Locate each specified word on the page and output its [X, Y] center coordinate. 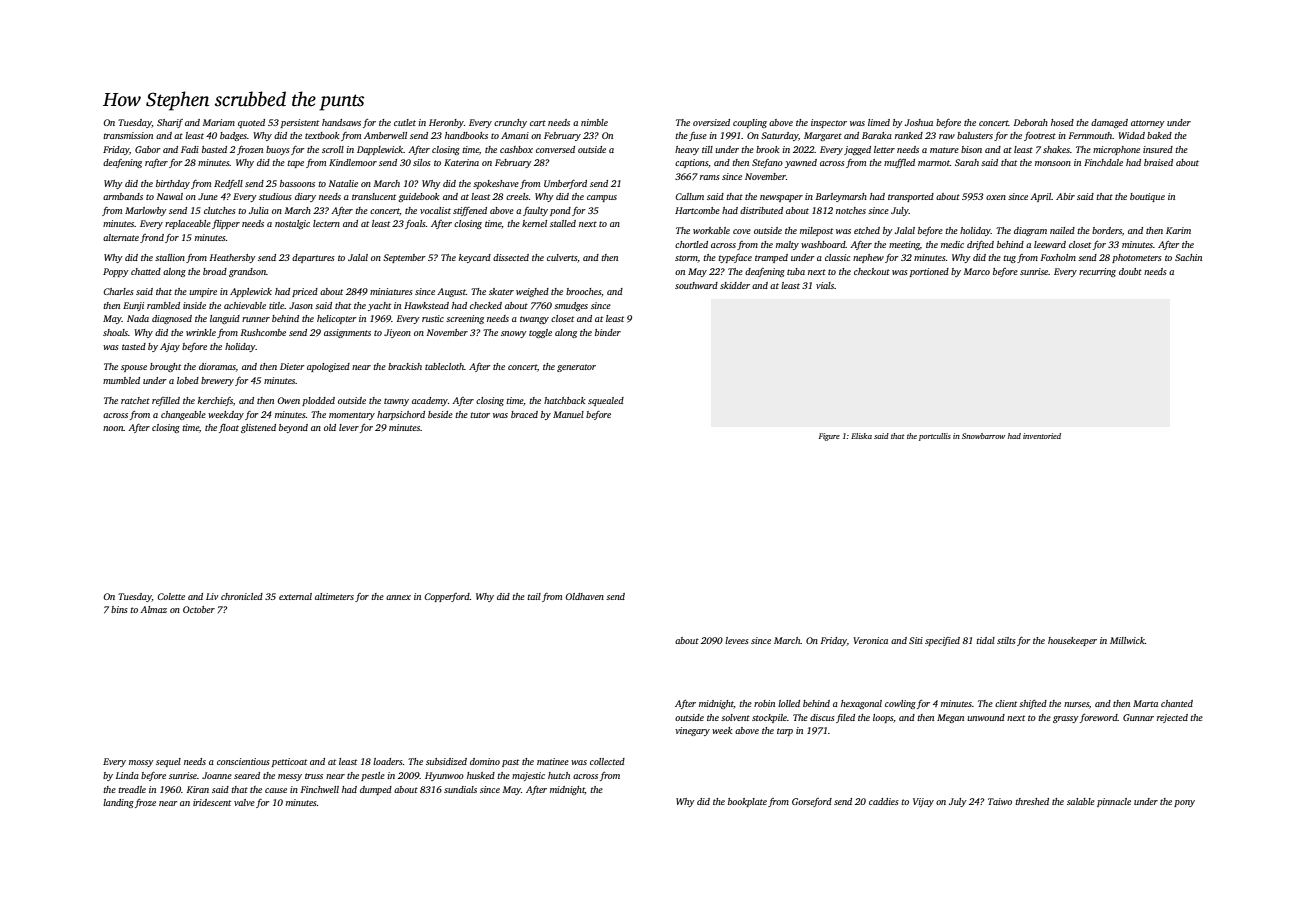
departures [313, 258]
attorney [1148, 124]
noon [113, 428]
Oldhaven [584, 596]
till [707, 149]
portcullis [935, 437]
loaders [388, 761]
